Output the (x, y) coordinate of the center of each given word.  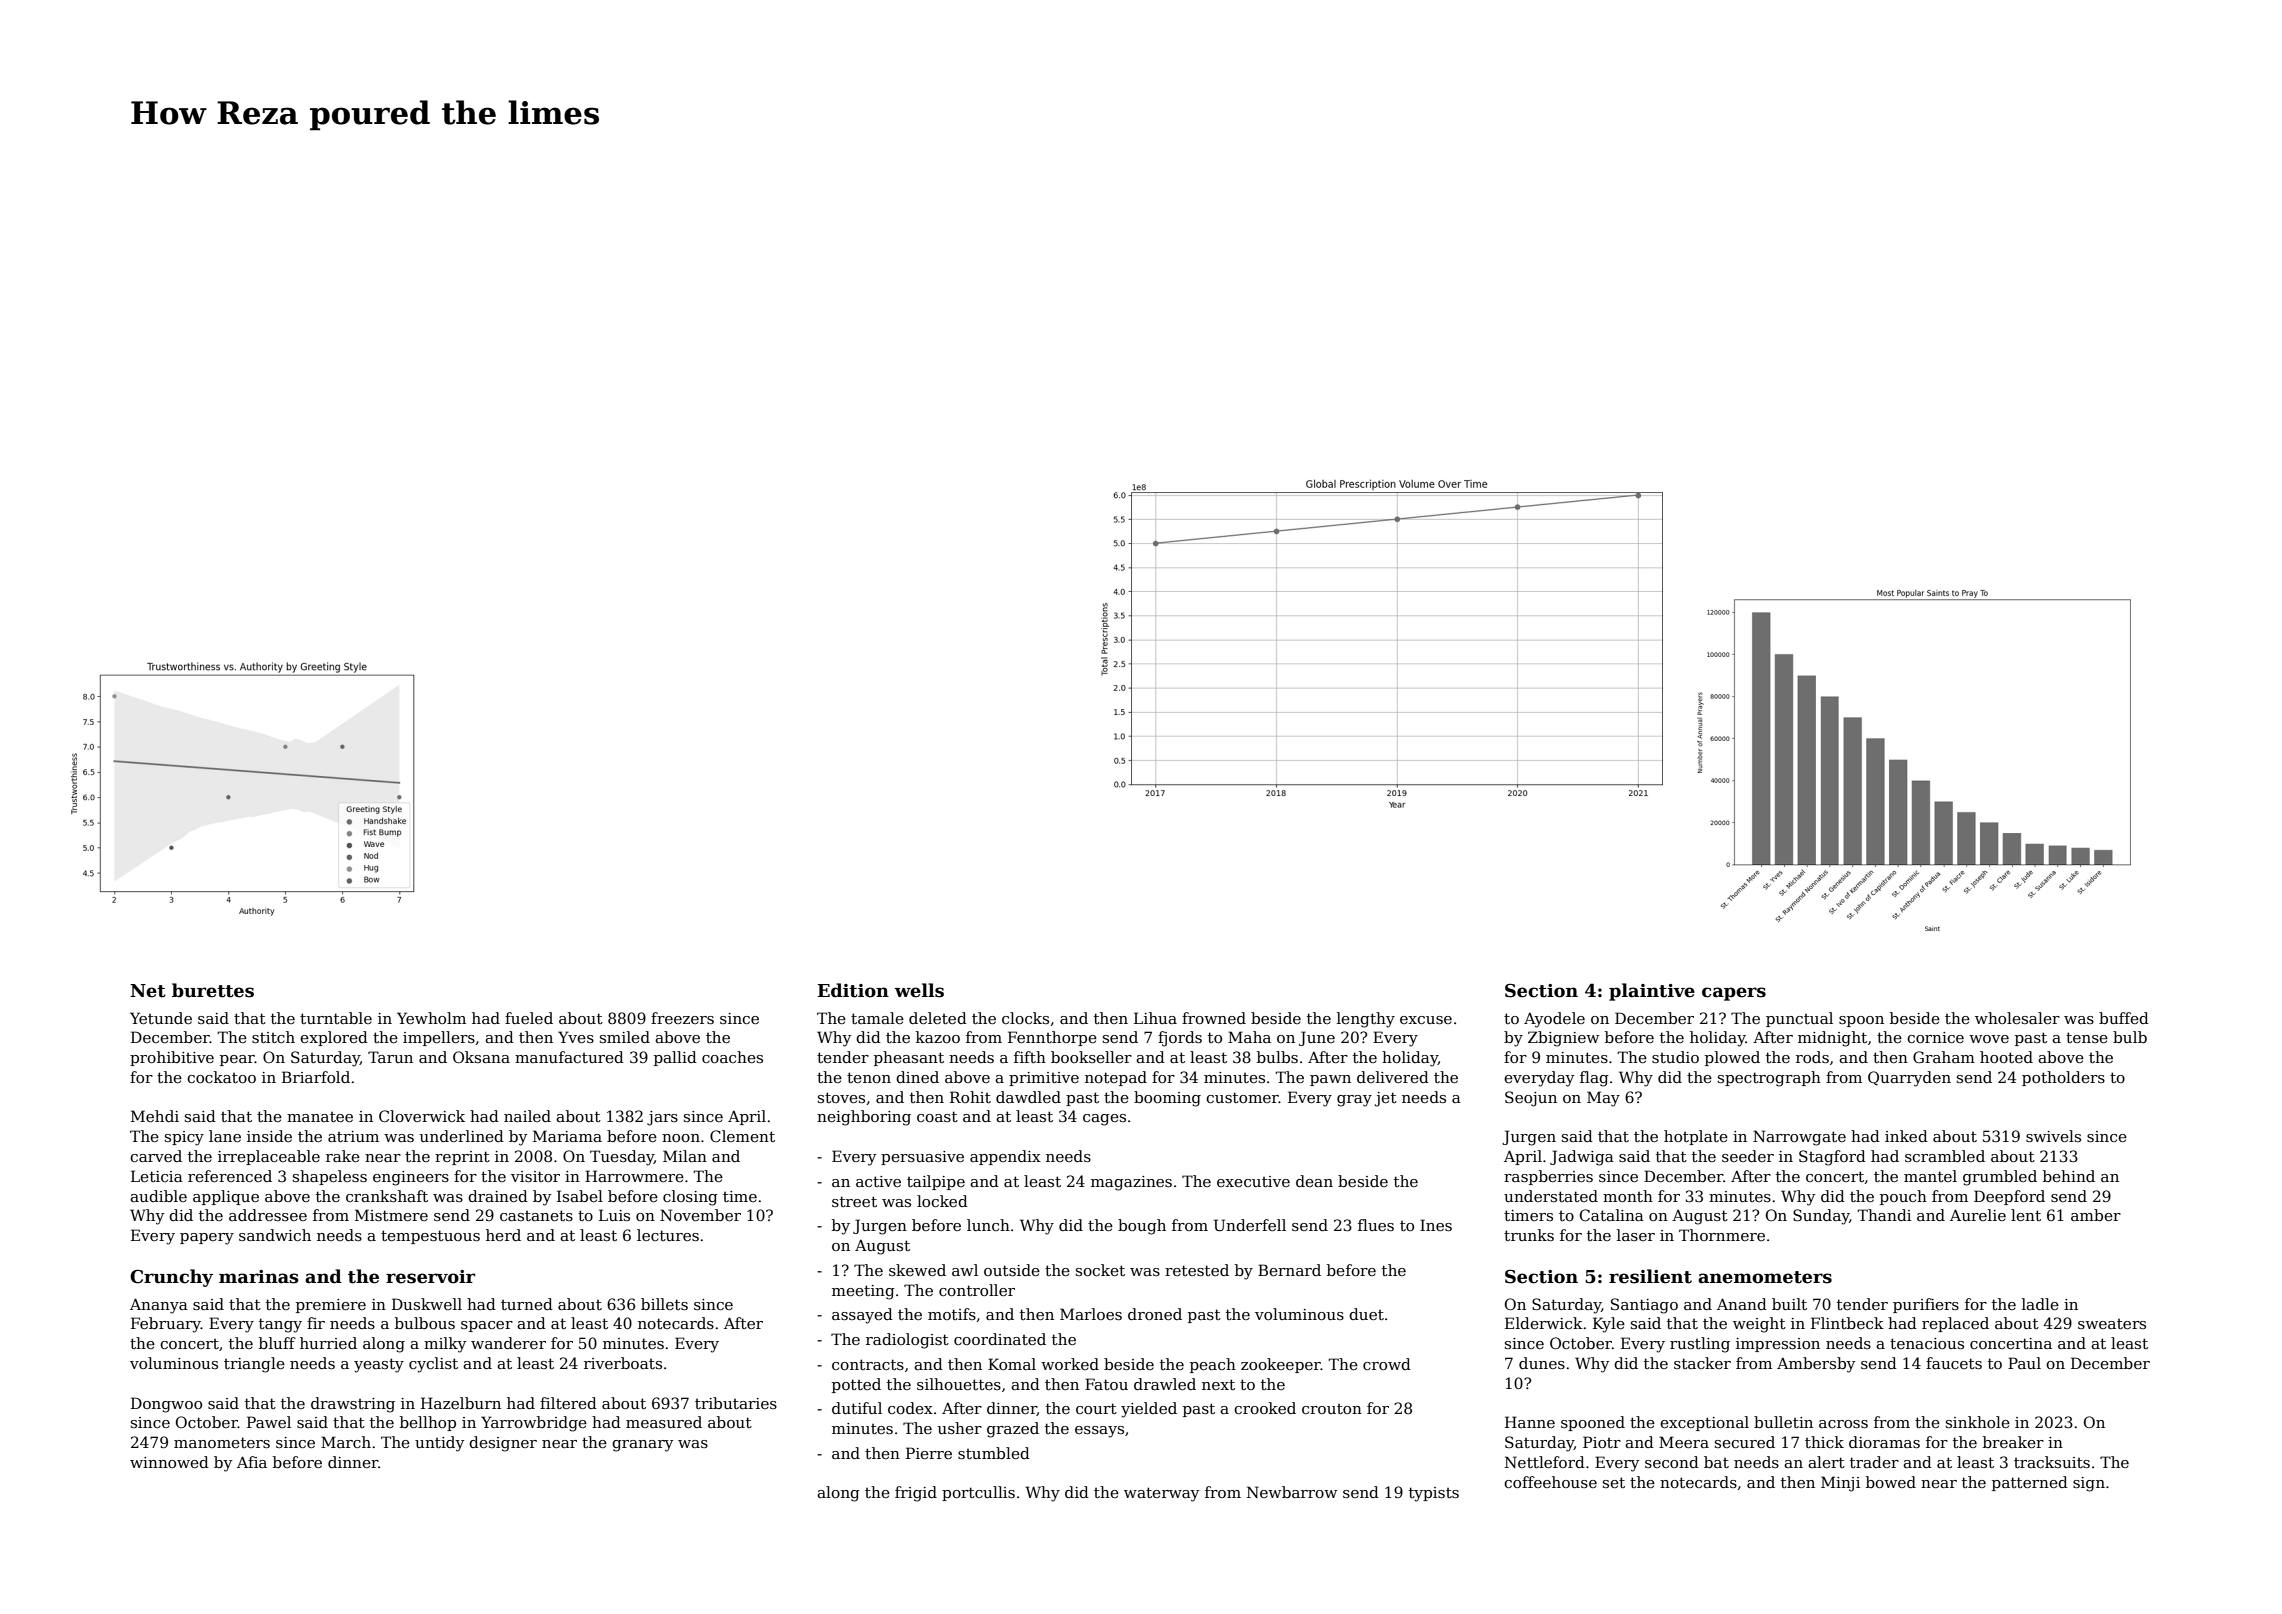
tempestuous (430, 1237)
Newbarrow (1292, 1492)
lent (2026, 1215)
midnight (1832, 1039)
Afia (252, 1462)
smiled (625, 1037)
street (854, 1201)
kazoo (938, 1037)
